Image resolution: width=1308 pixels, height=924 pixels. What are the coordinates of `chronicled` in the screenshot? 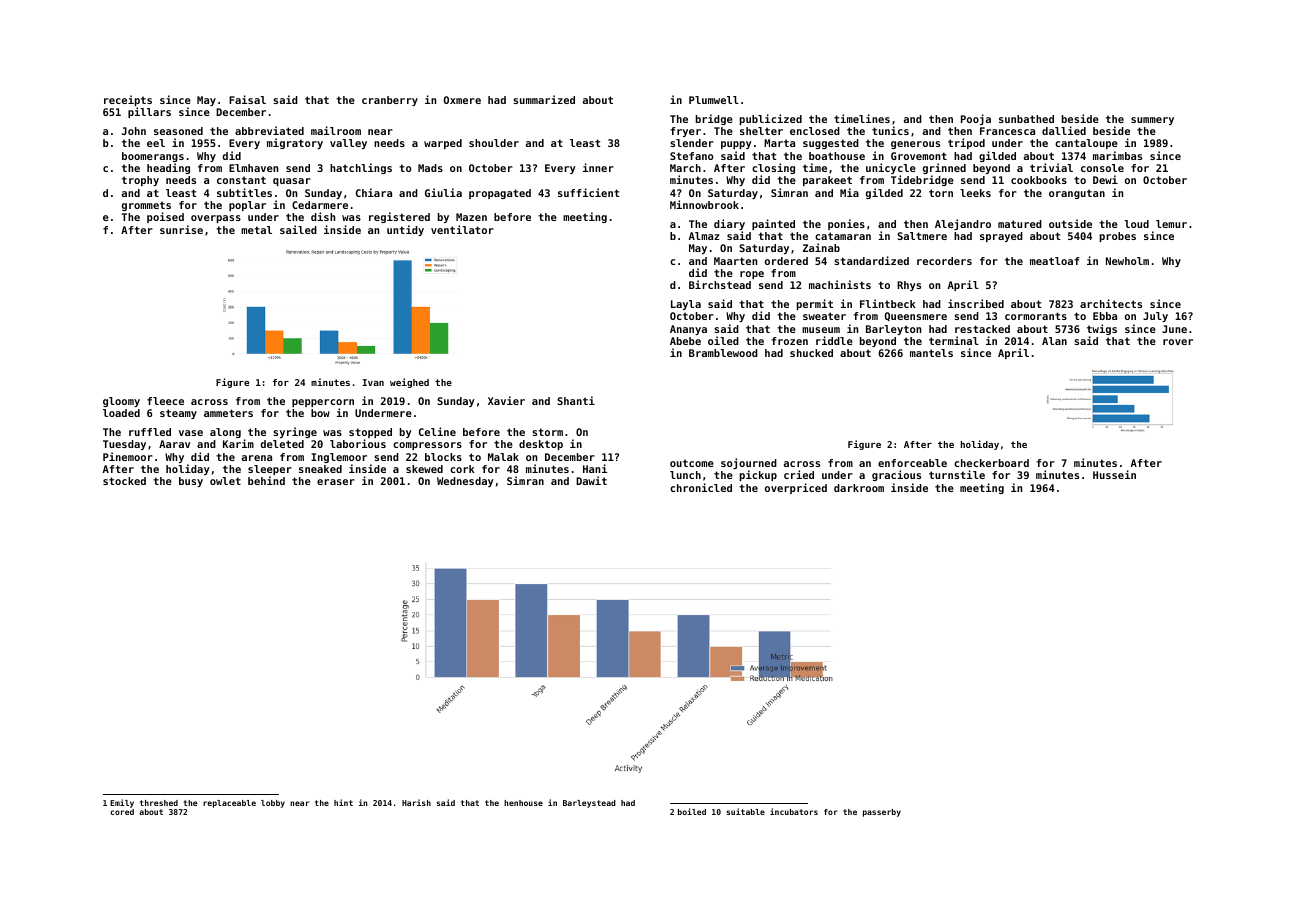 It's located at (701, 487).
